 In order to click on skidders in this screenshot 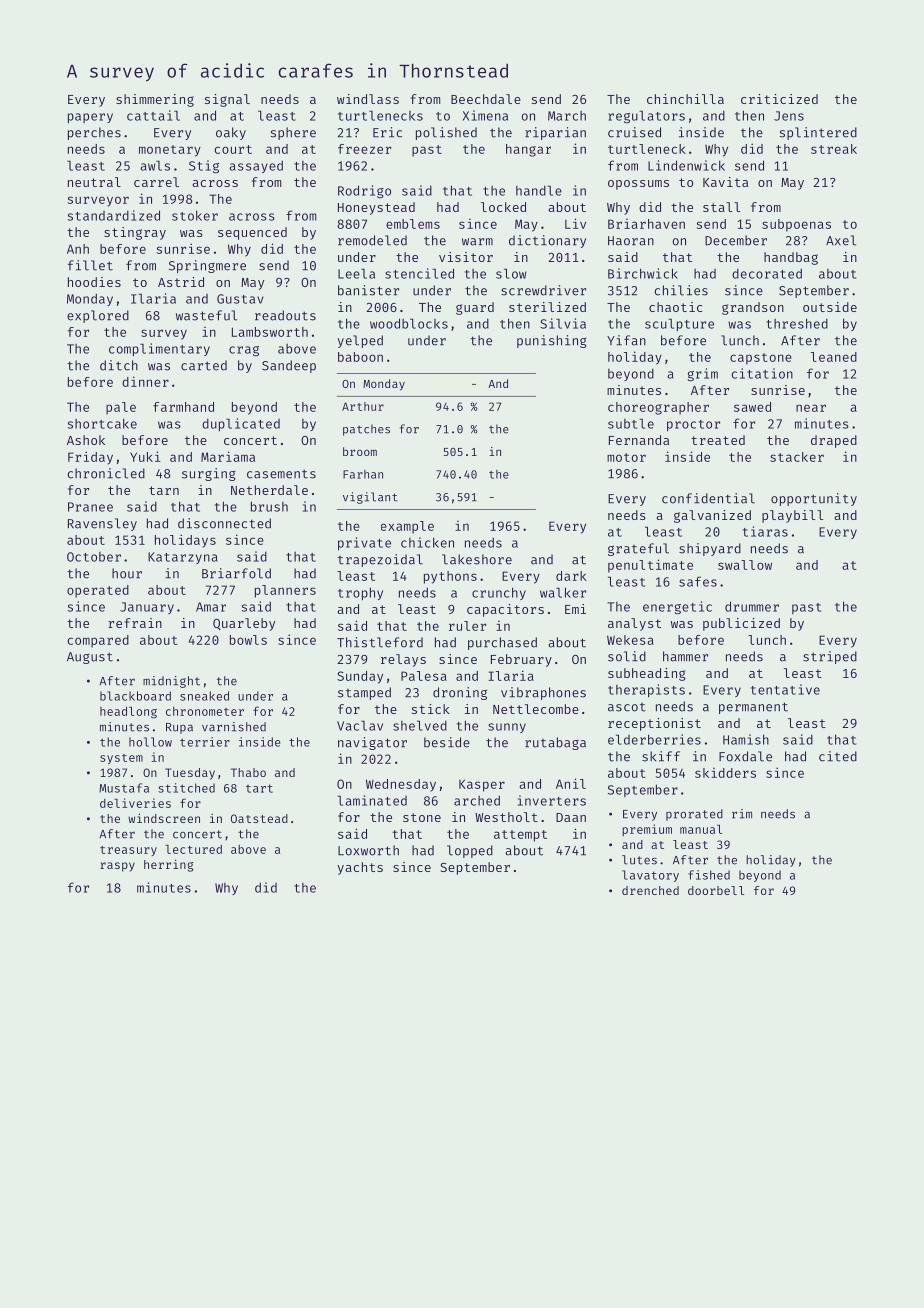, I will do `click(725, 773)`.
